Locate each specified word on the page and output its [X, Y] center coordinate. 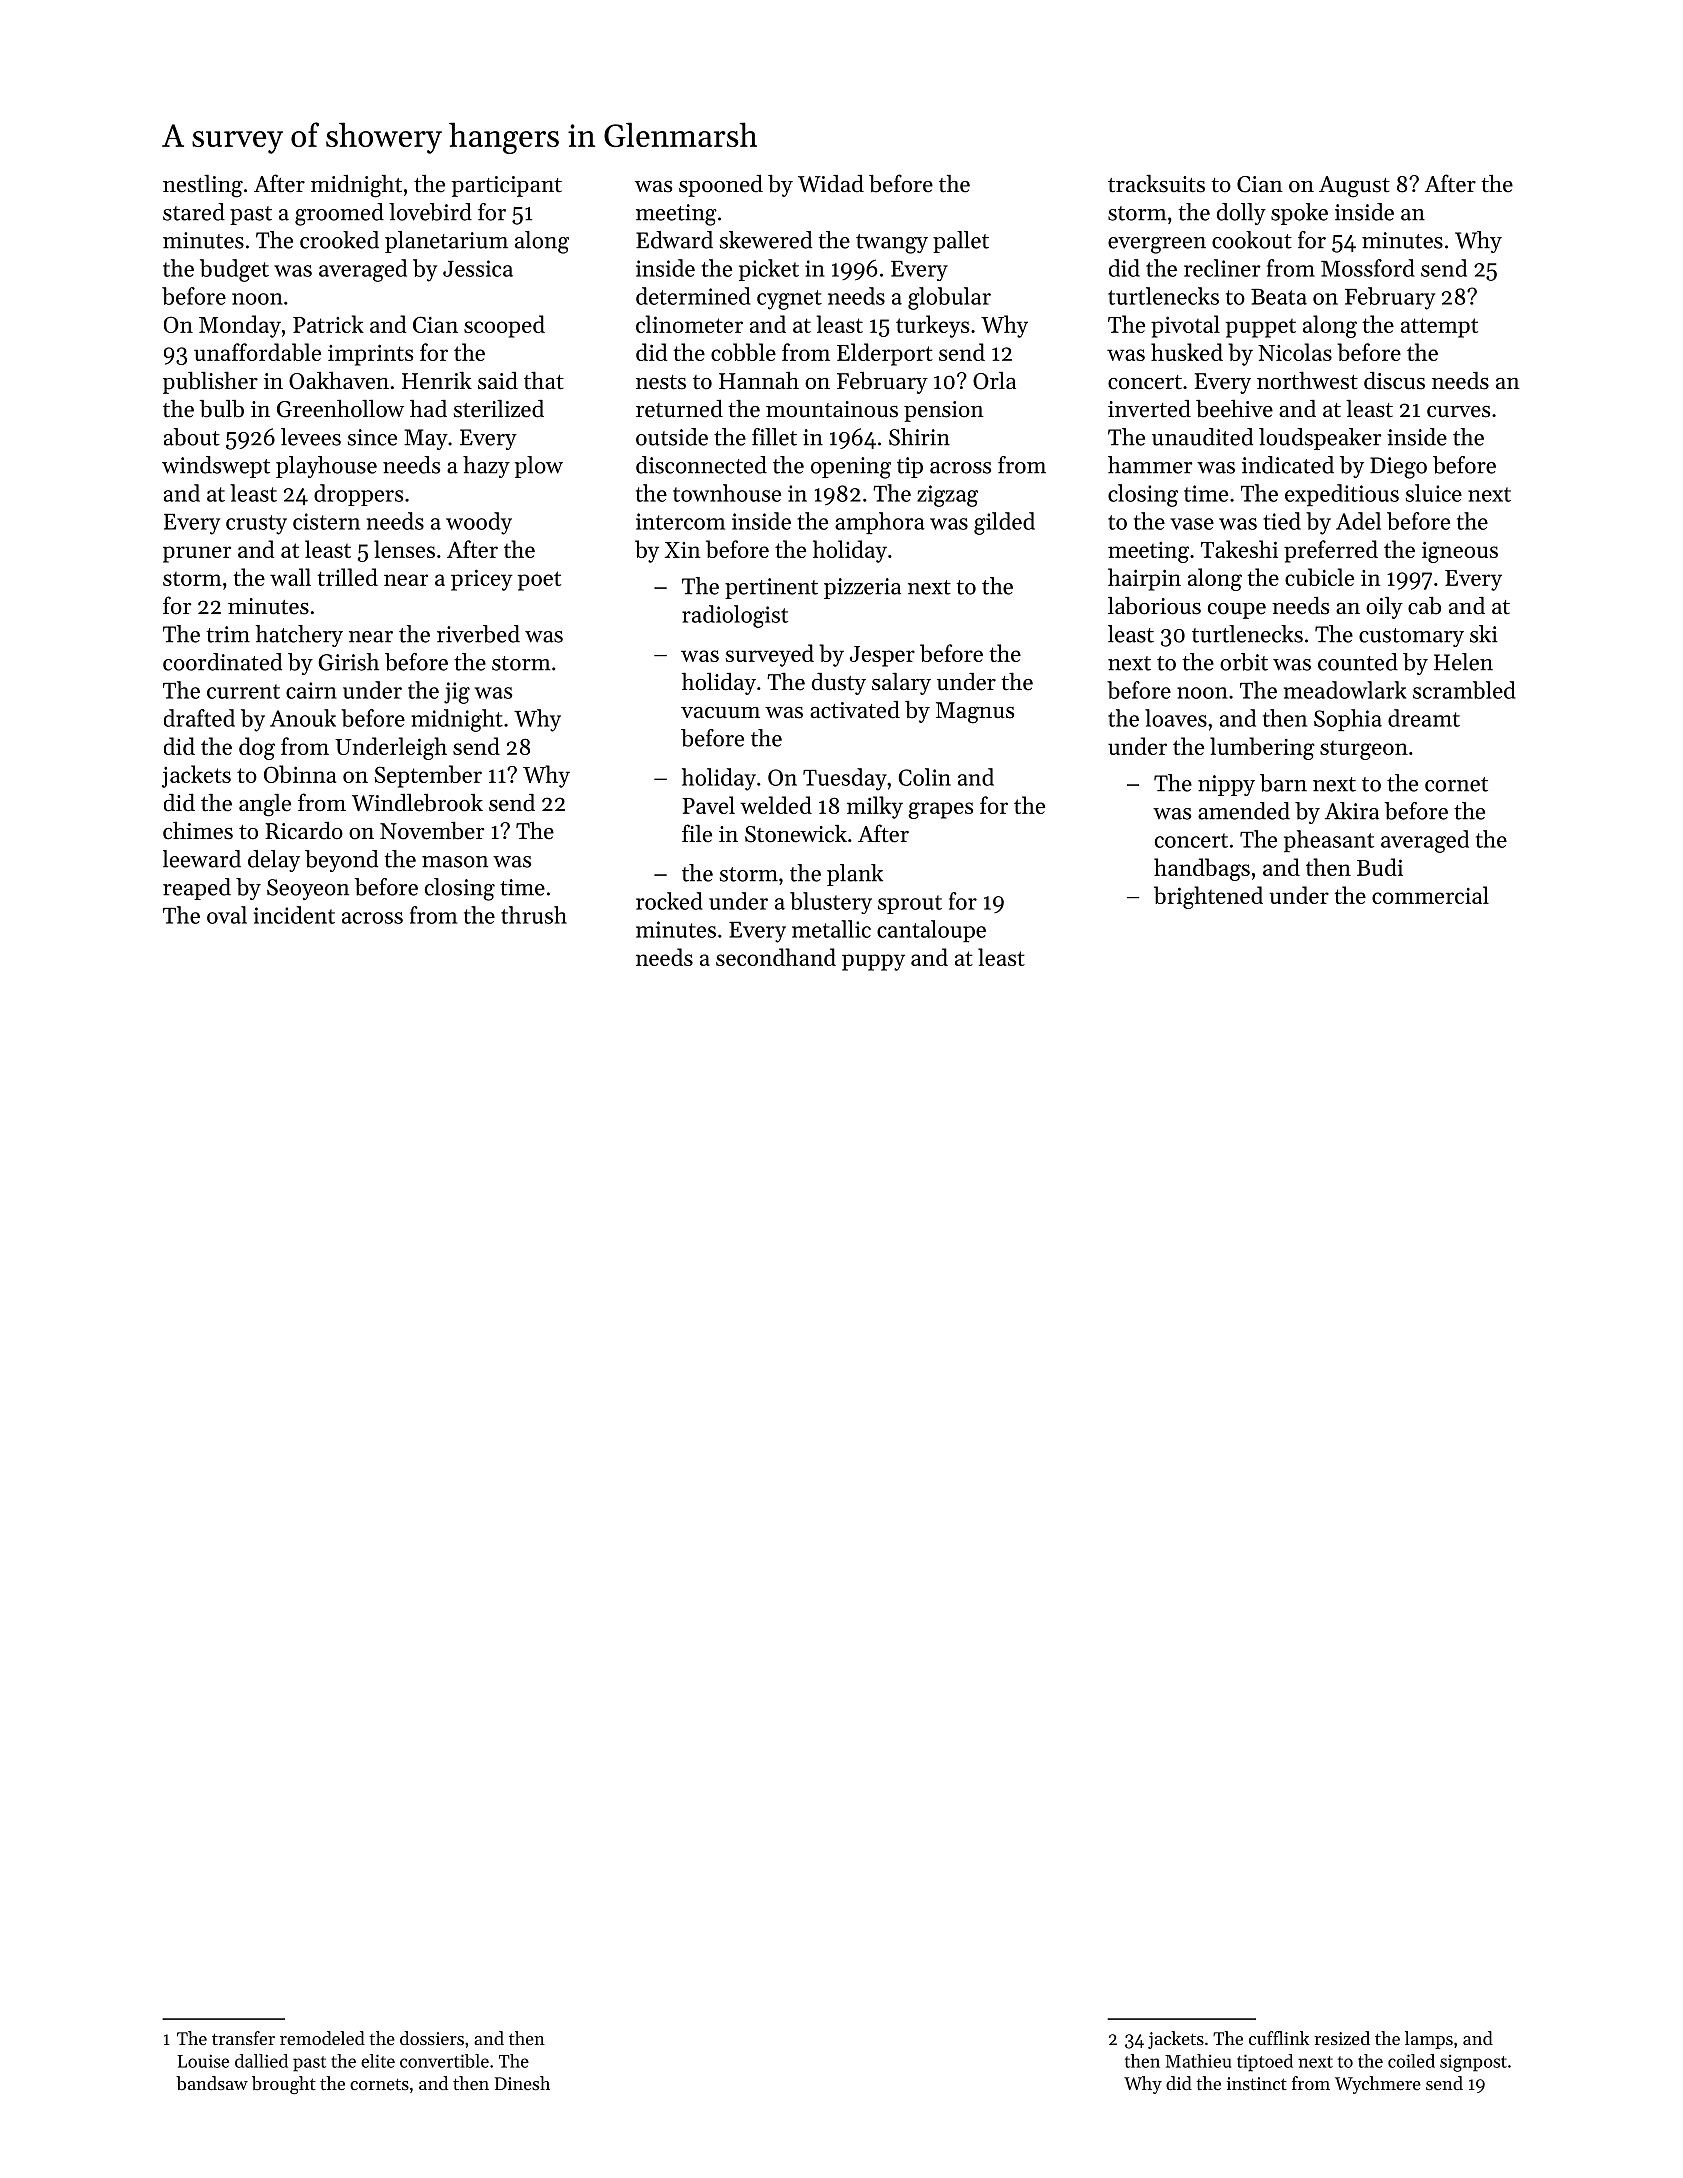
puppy [873, 962]
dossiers [432, 2038]
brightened [1208, 897]
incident [294, 915]
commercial [1430, 895]
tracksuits [1156, 183]
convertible [444, 2061]
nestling [203, 186]
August [1354, 187]
